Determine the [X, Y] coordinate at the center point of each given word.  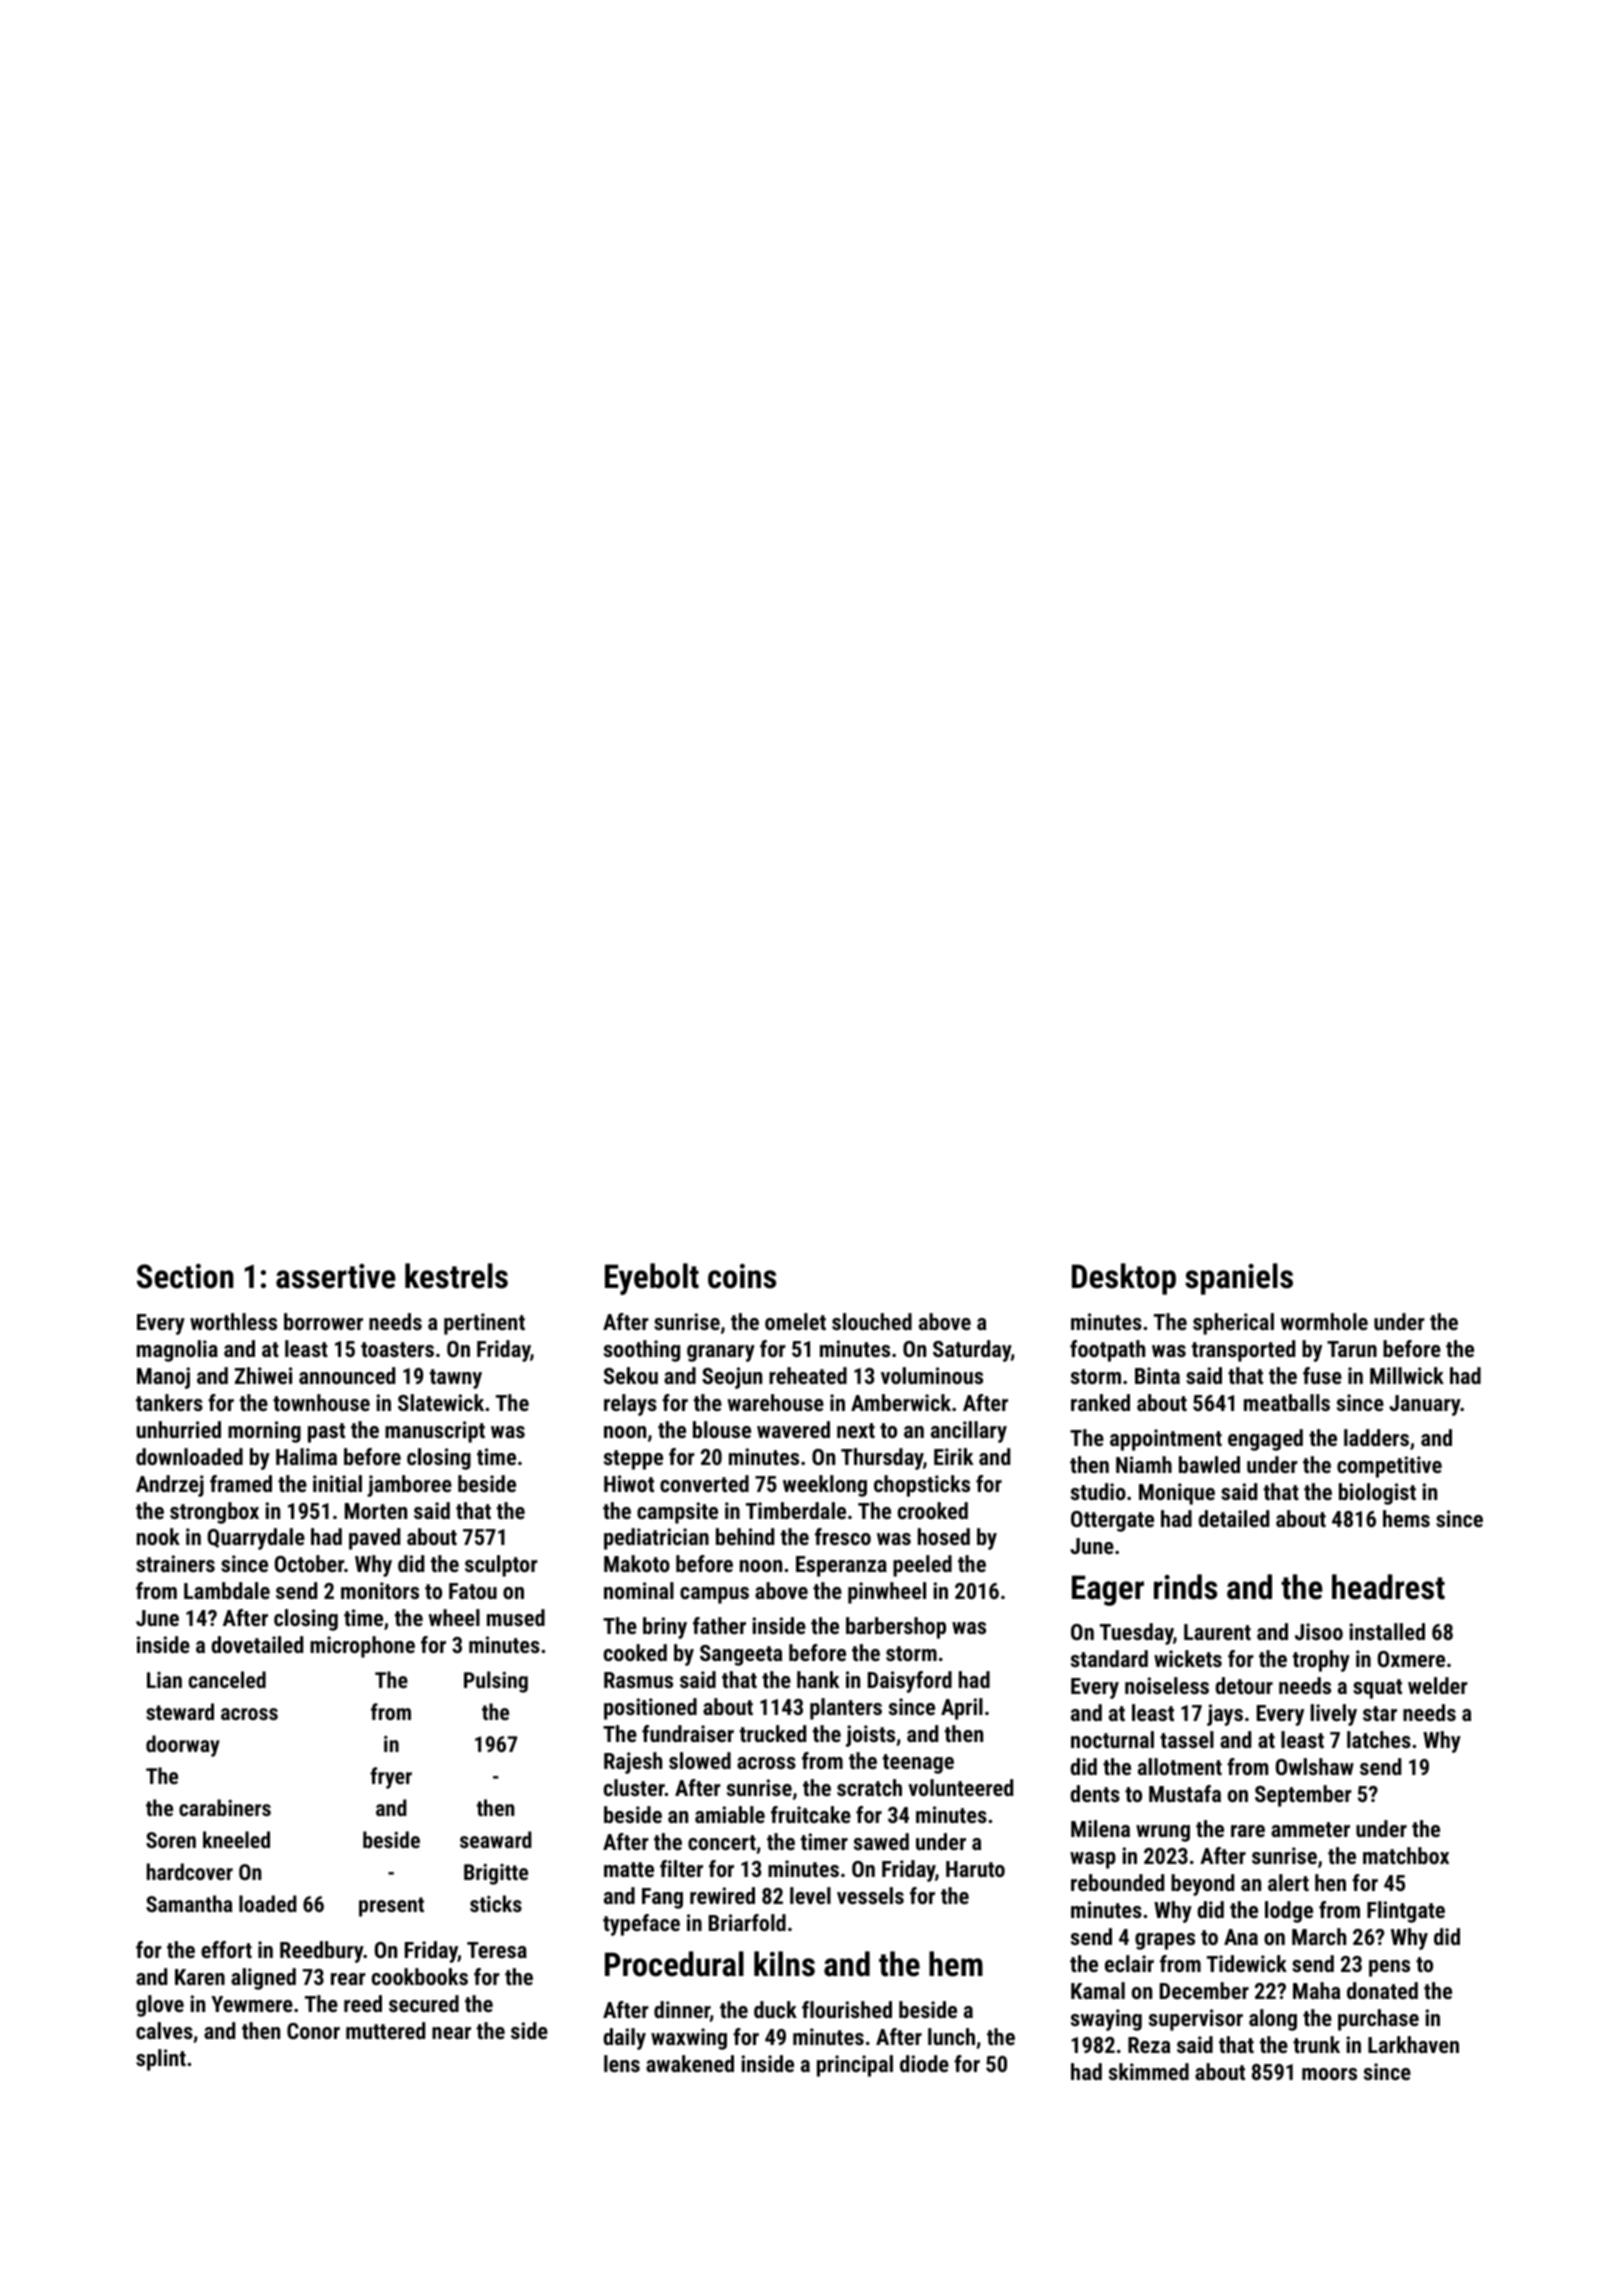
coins [742, 1276]
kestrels [456, 1276]
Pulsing [496, 1682]
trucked [773, 1733]
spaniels [1239, 1279]
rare [1248, 1831]
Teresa [497, 1950]
